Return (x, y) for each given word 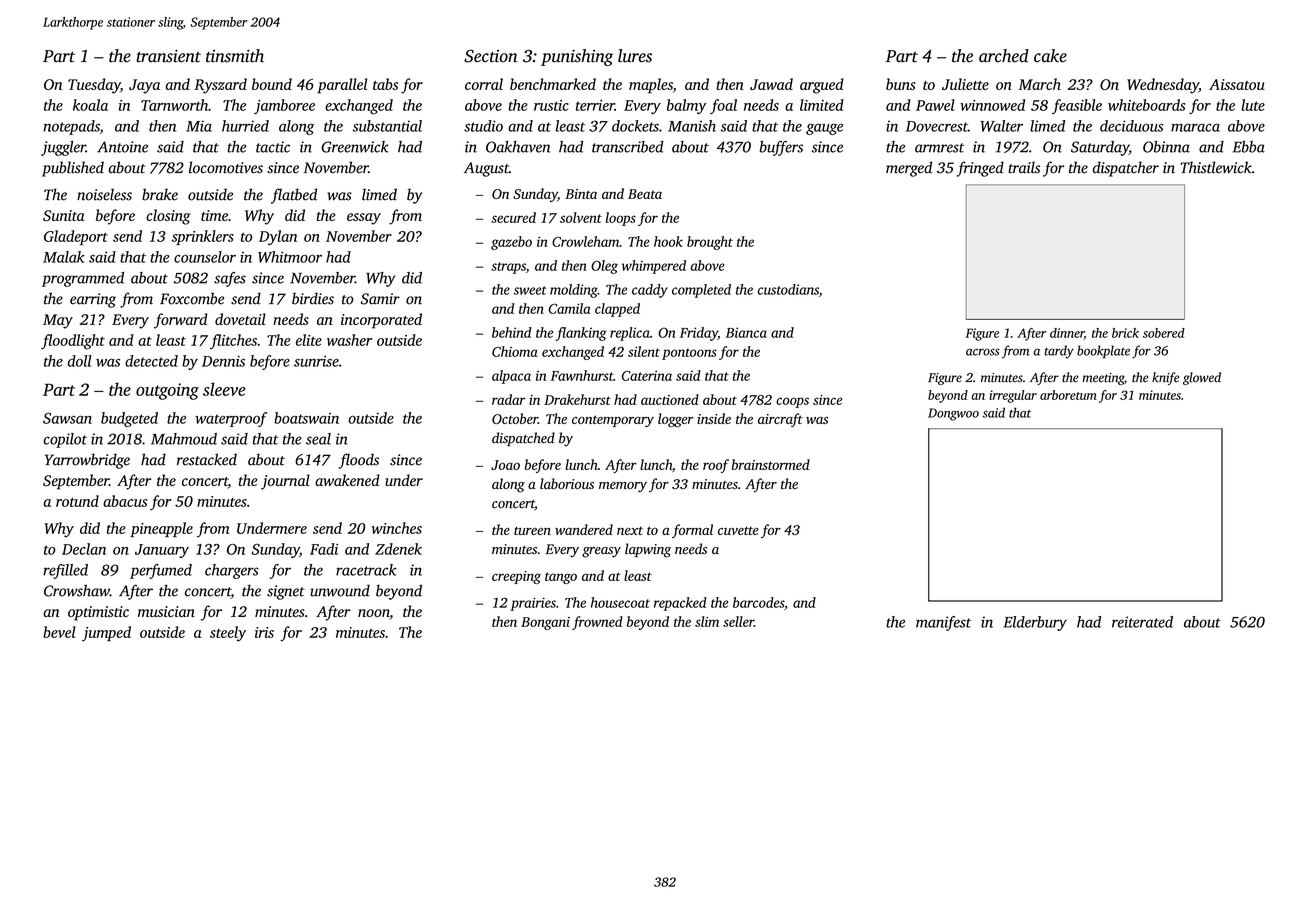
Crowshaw (77, 590)
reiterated (1142, 622)
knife (1165, 378)
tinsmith (235, 56)
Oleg (604, 267)
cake (1050, 56)
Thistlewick (1216, 167)
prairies (533, 604)
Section (491, 56)
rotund (77, 501)
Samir (380, 299)
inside (714, 418)
